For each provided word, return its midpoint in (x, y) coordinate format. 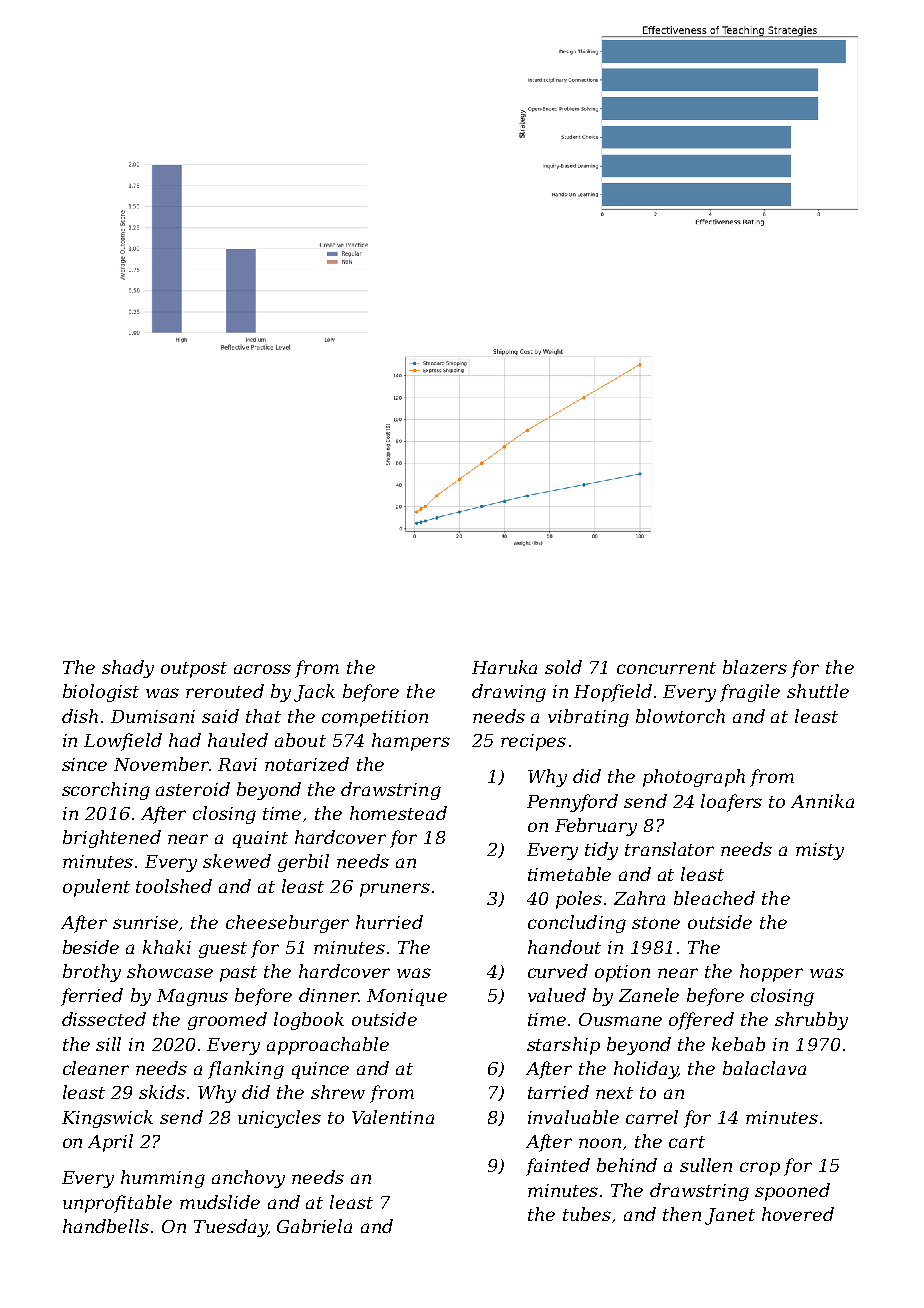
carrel (652, 1117)
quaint (260, 839)
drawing (509, 693)
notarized (307, 764)
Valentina (393, 1117)
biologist (101, 693)
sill (108, 1044)
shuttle (818, 691)
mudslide (220, 1202)
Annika (822, 801)
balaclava (764, 1068)
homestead (398, 813)
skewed (237, 861)
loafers (731, 803)
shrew (338, 1092)
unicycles (279, 1119)
